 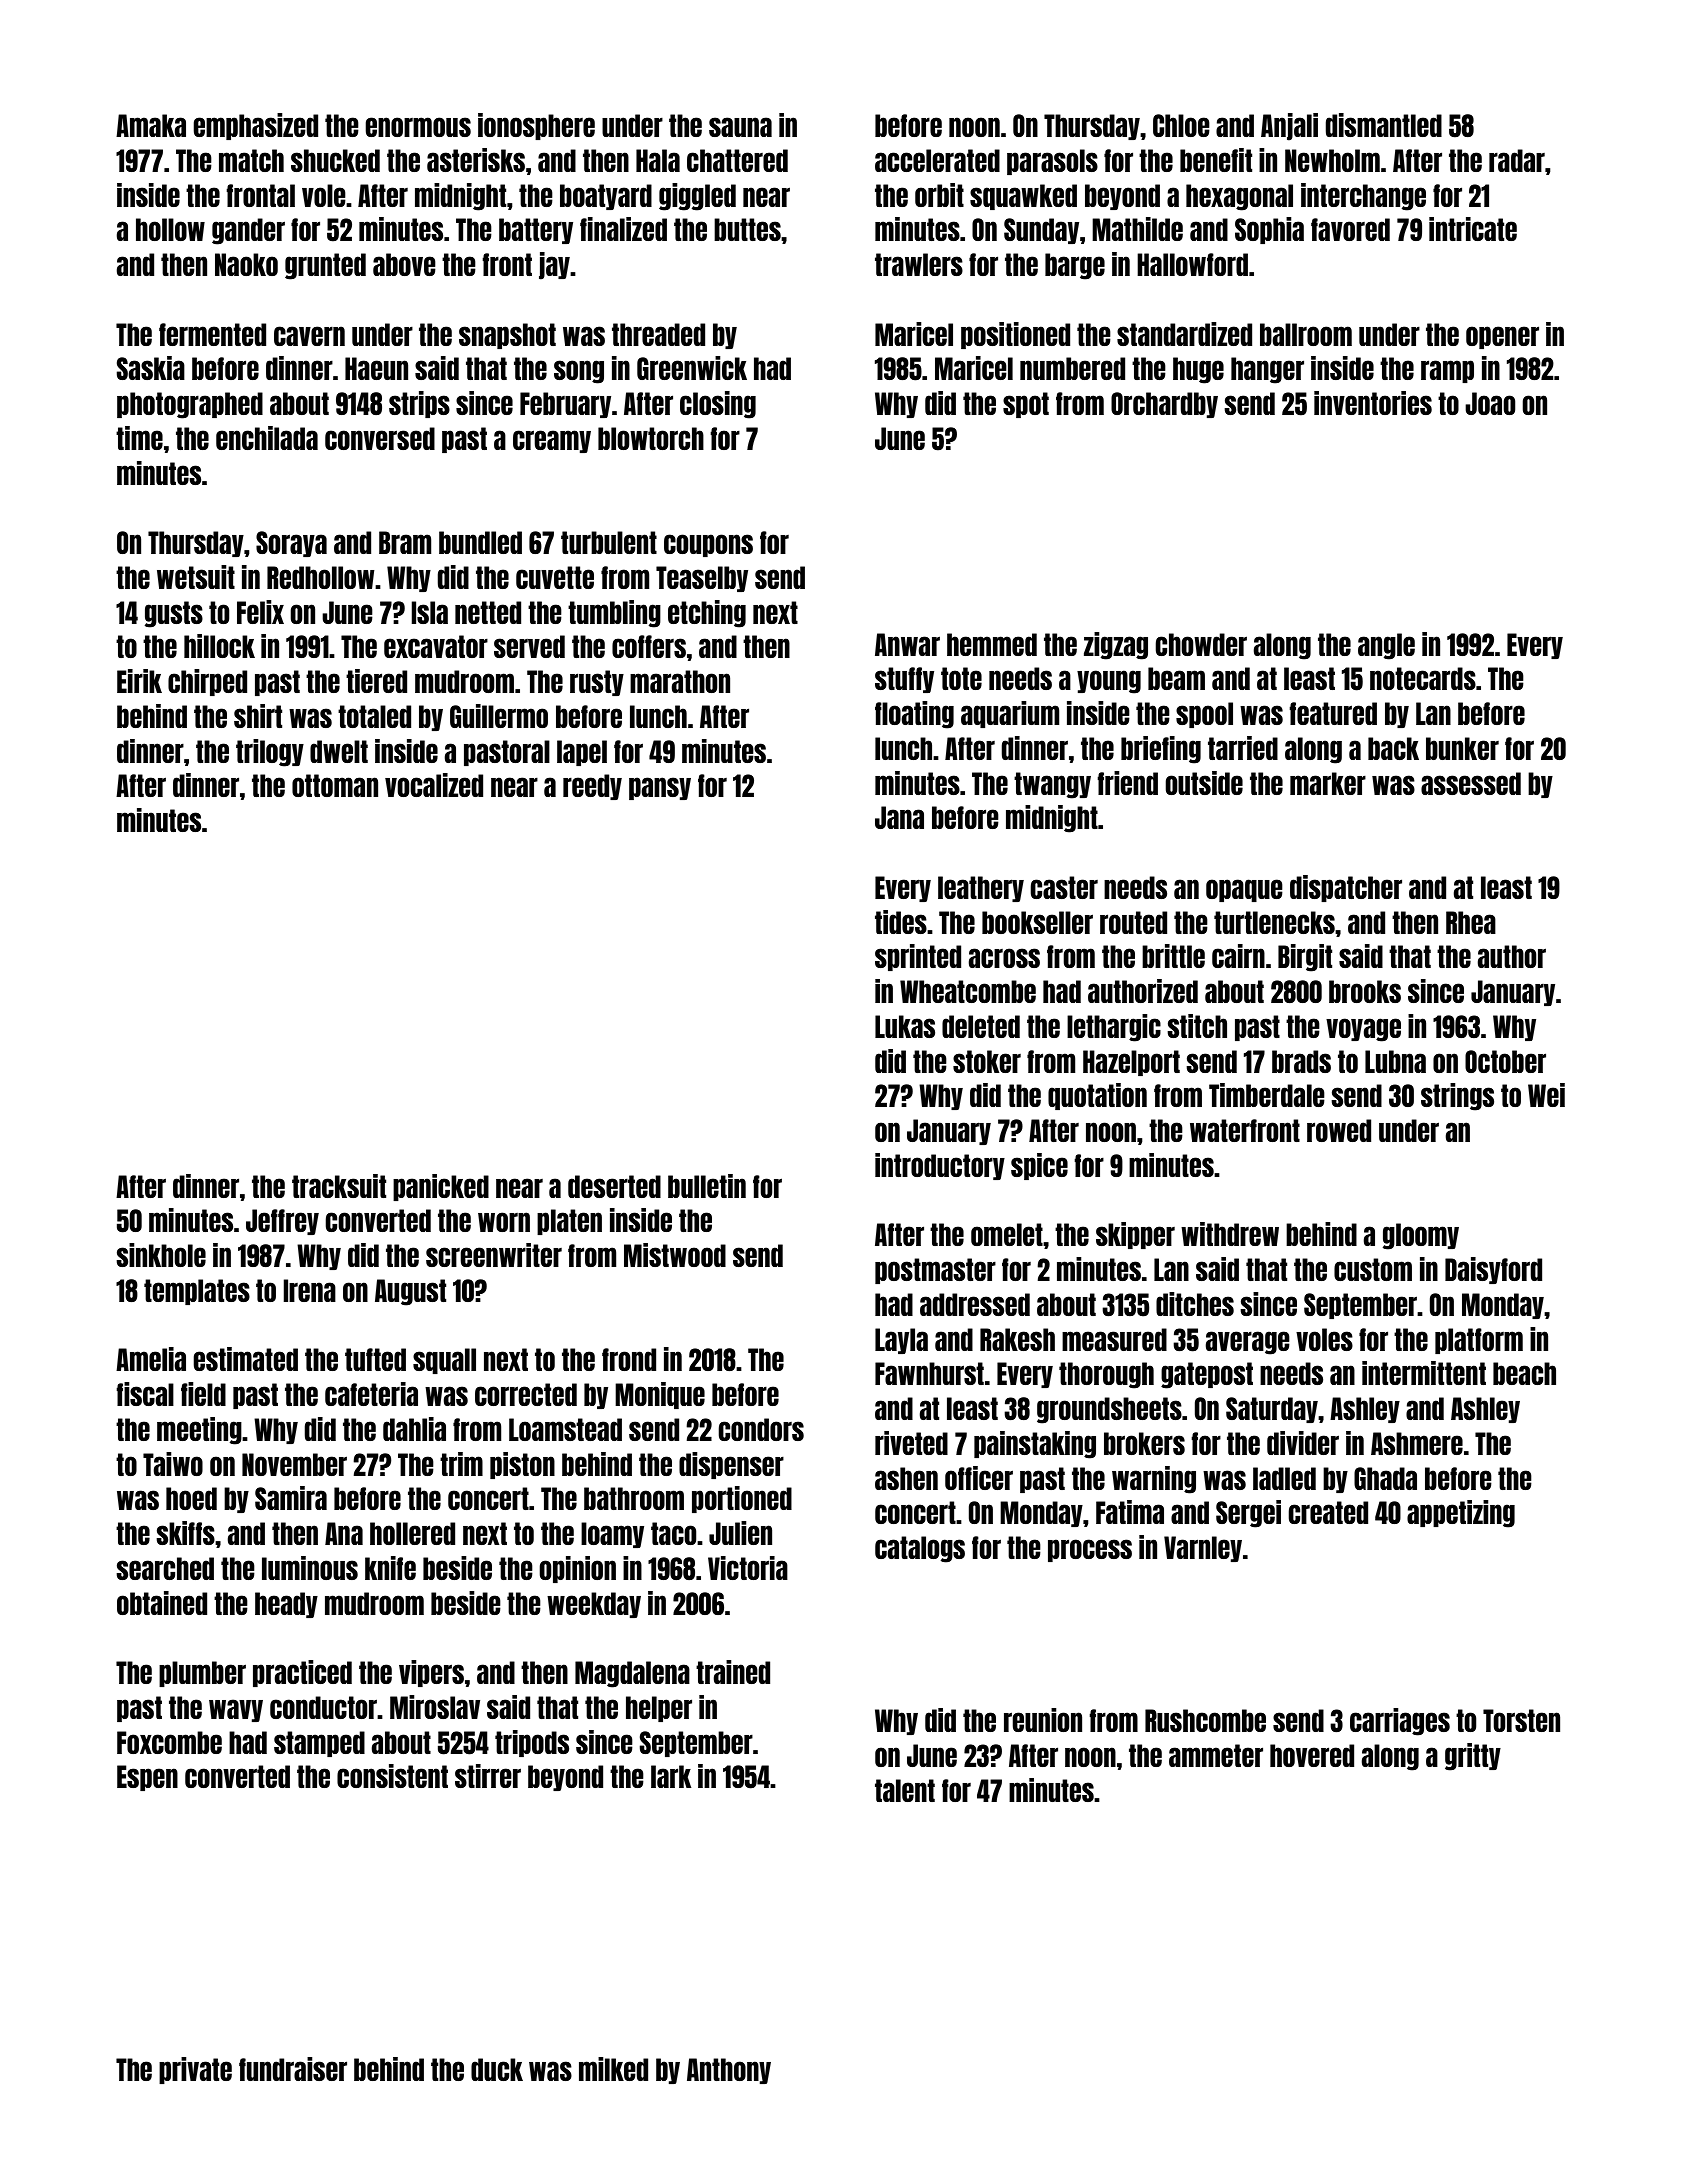 I want to click on introductory, so click(x=940, y=1166).
